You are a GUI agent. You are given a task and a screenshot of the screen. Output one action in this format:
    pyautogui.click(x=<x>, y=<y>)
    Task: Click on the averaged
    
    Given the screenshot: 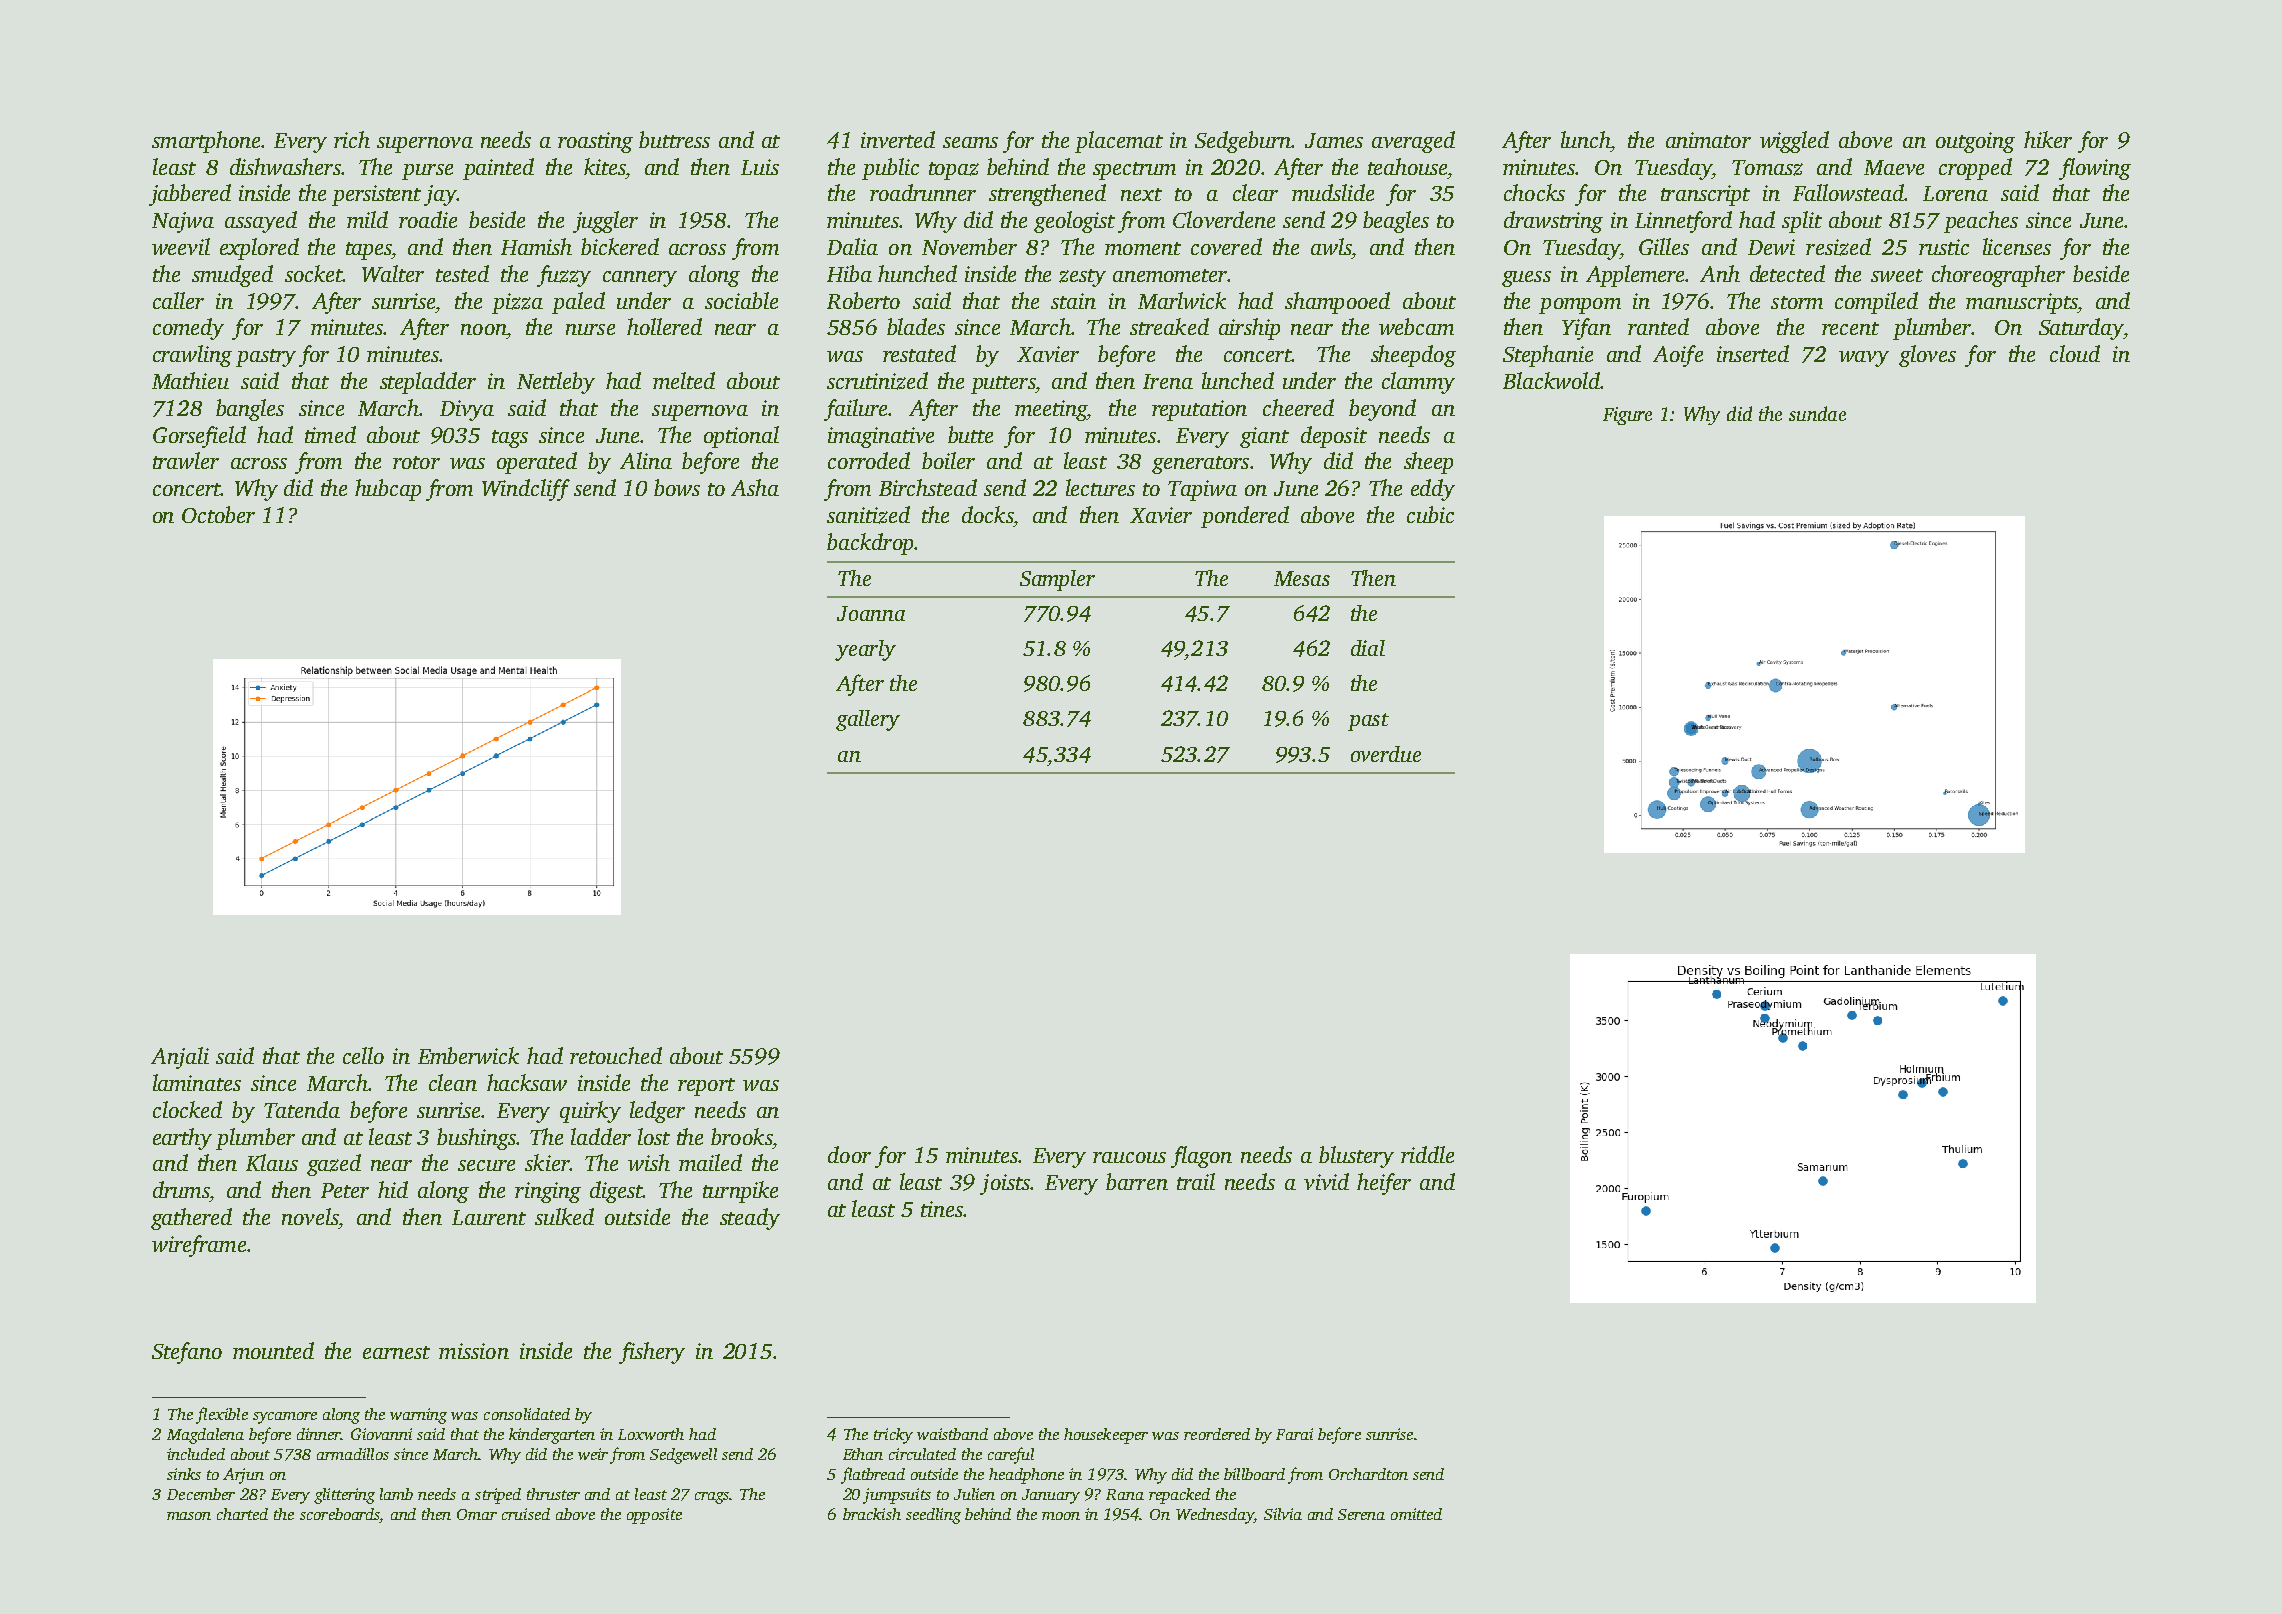 What is the action you would take?
    pyautogui.click(x=1413, y=142)
